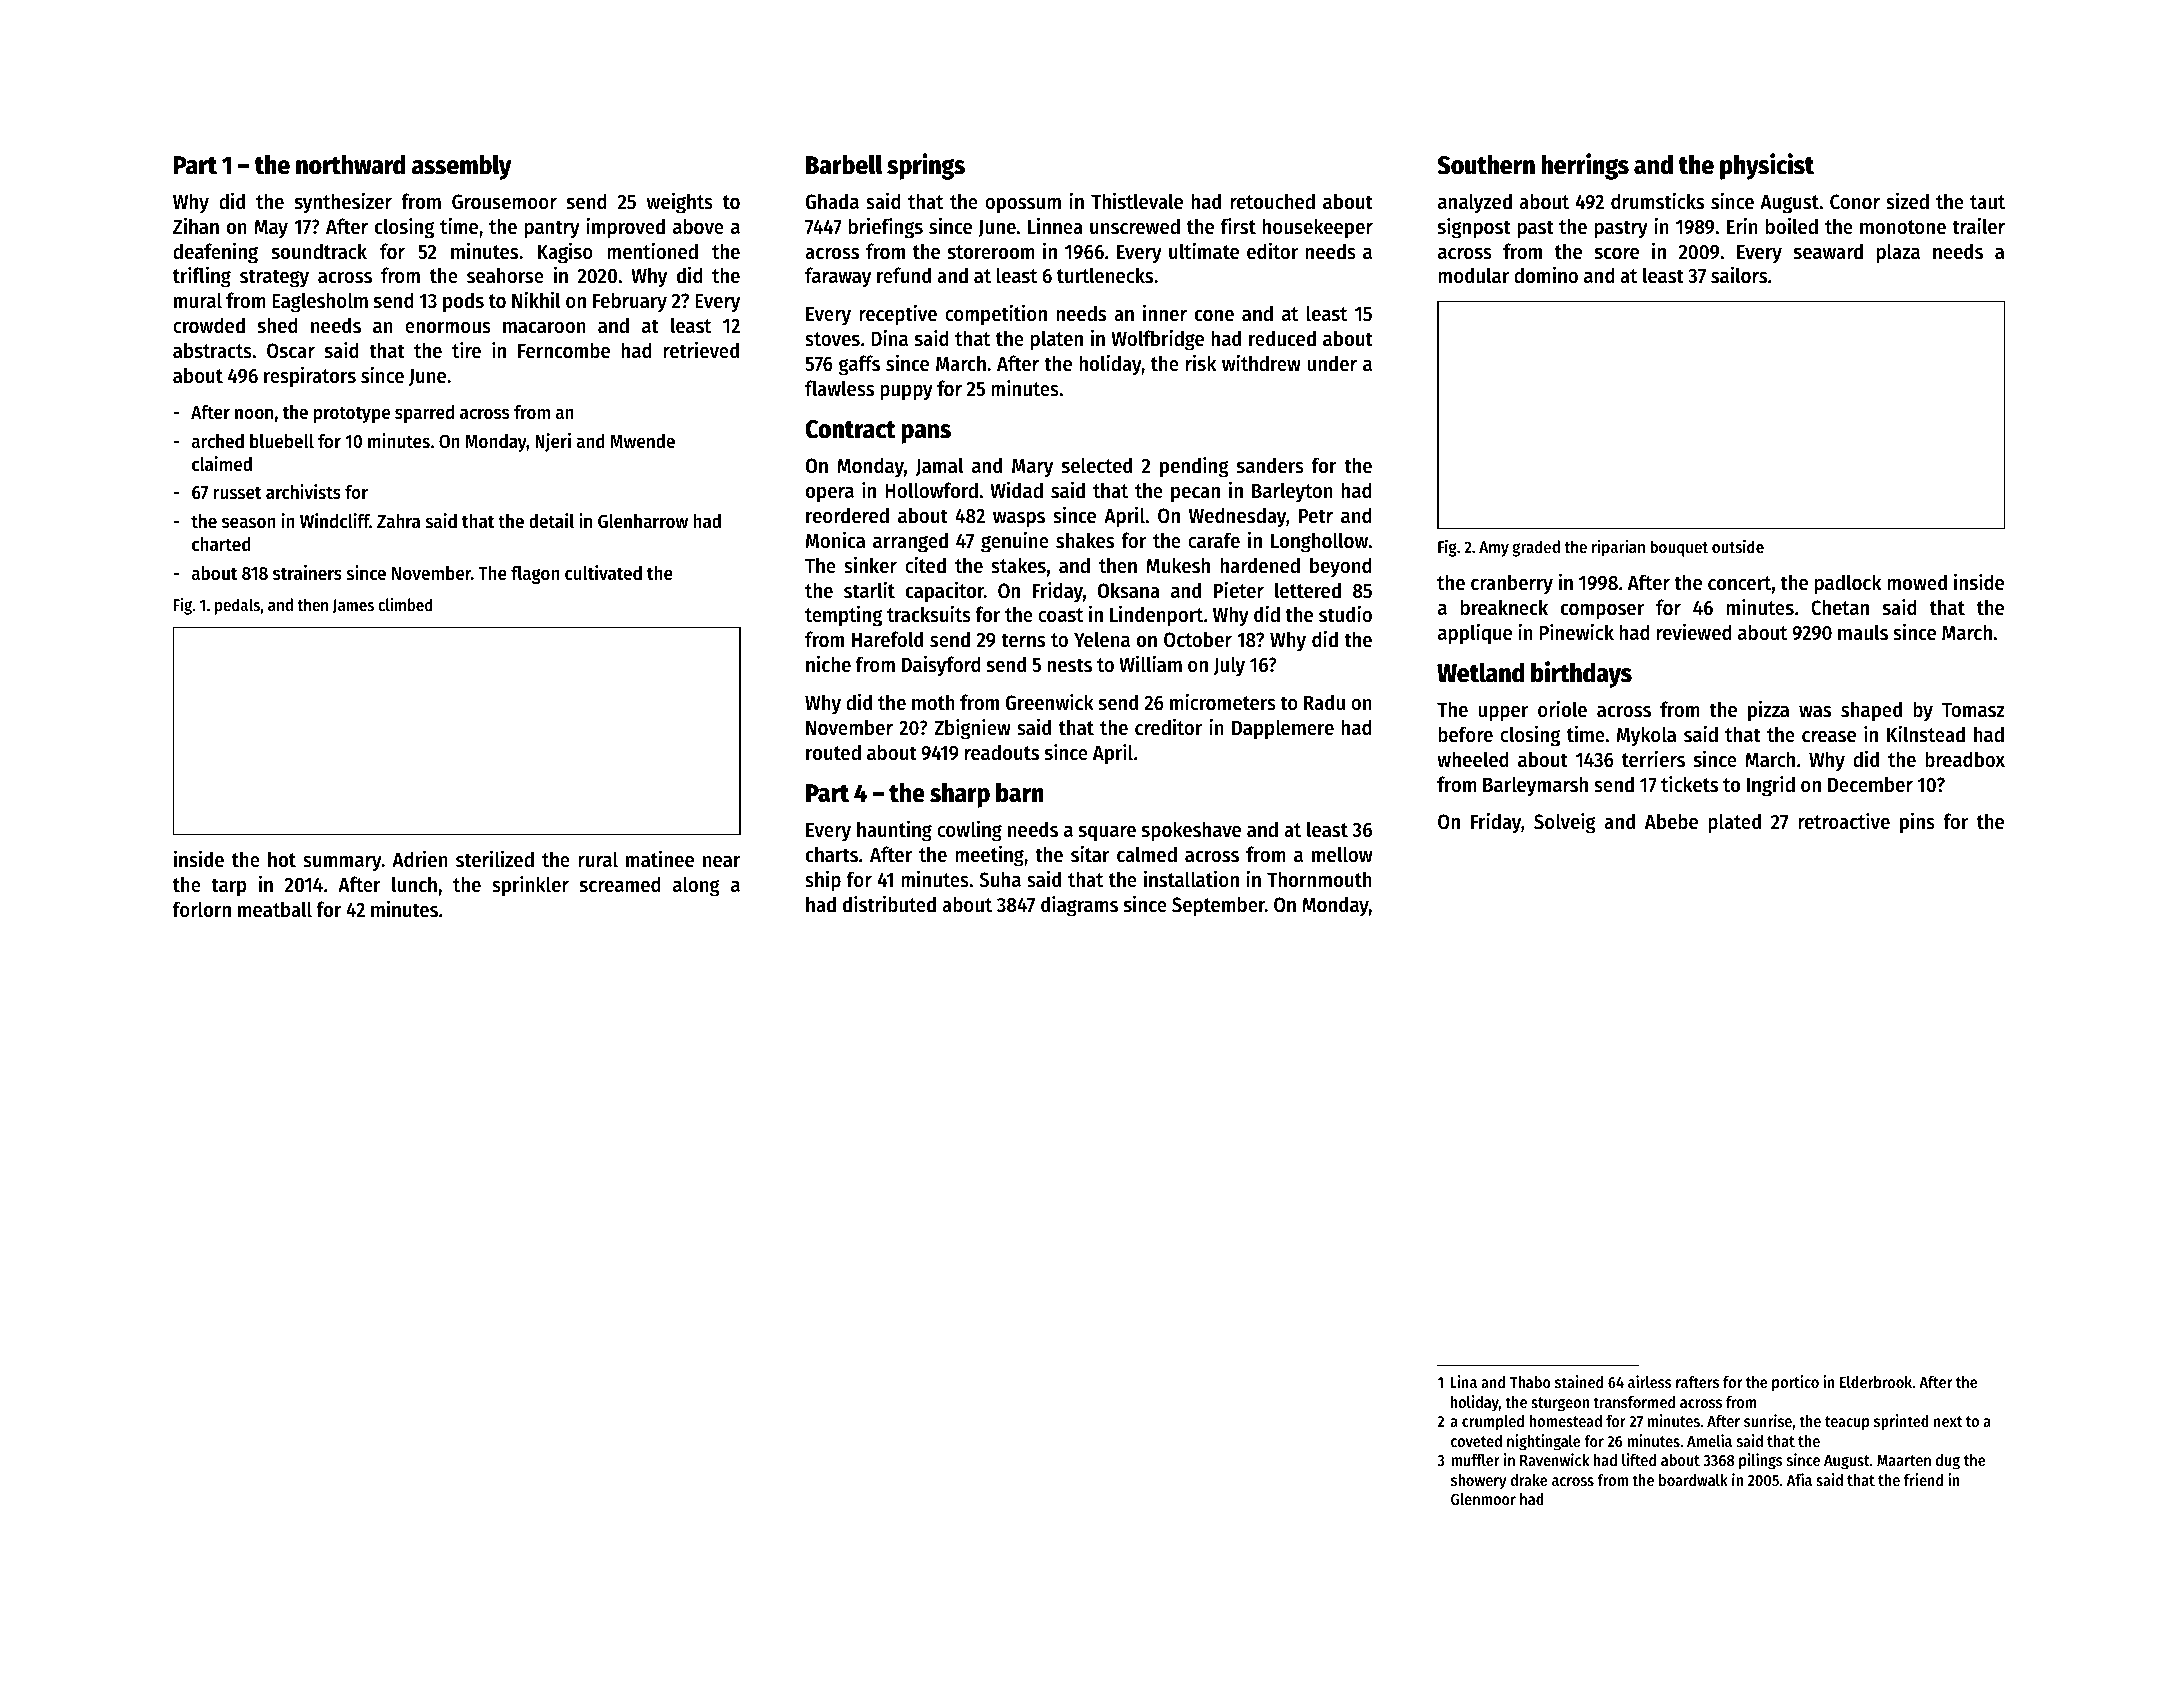 Image resolution: width=2178 pixels, height=1683 pixels. Describe the element at coordinates (830, 495) in the page. I see `opera` at that location.
